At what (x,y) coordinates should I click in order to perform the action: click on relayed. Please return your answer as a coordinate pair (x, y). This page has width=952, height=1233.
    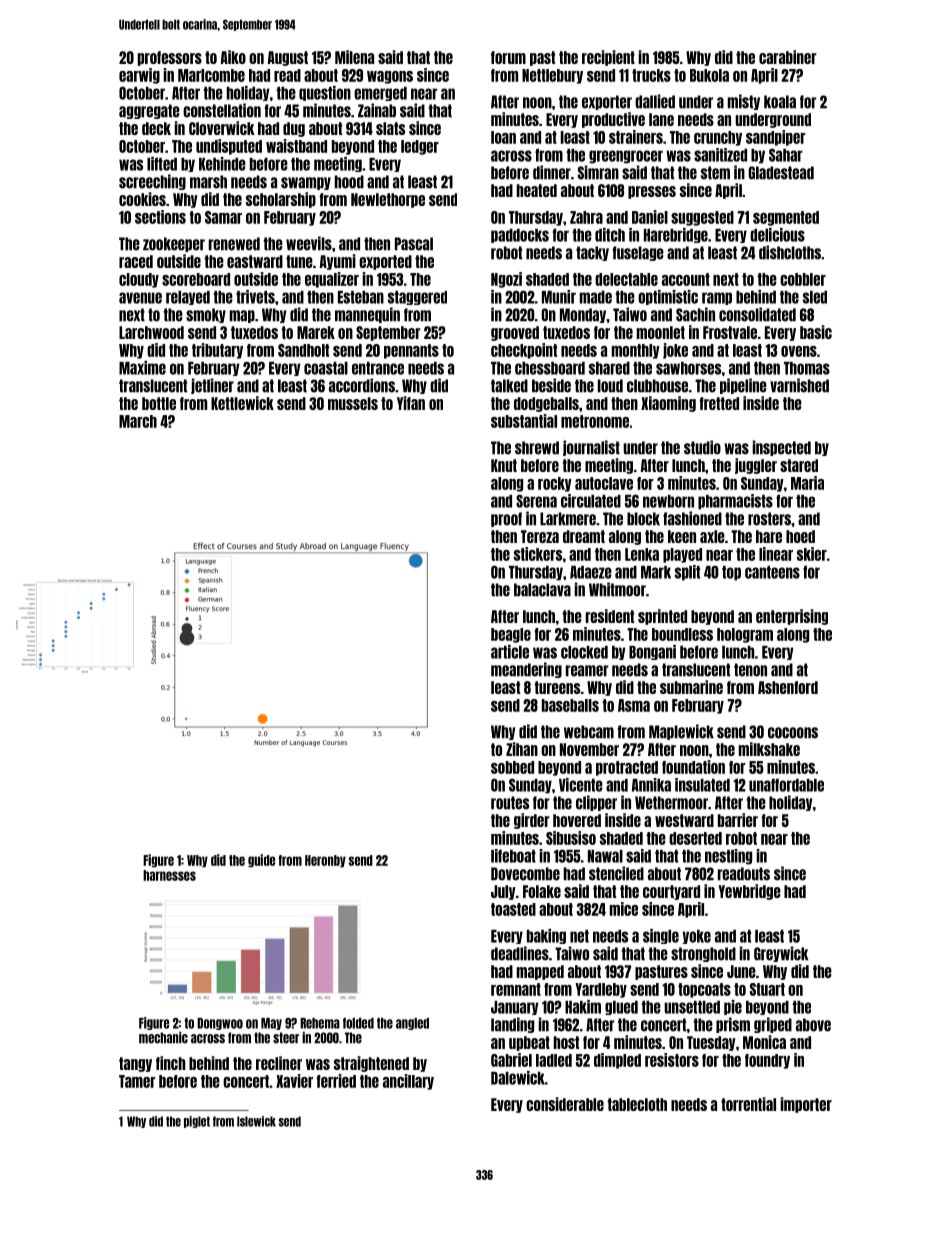
    Looking at the image, I should click on (188, 298).
